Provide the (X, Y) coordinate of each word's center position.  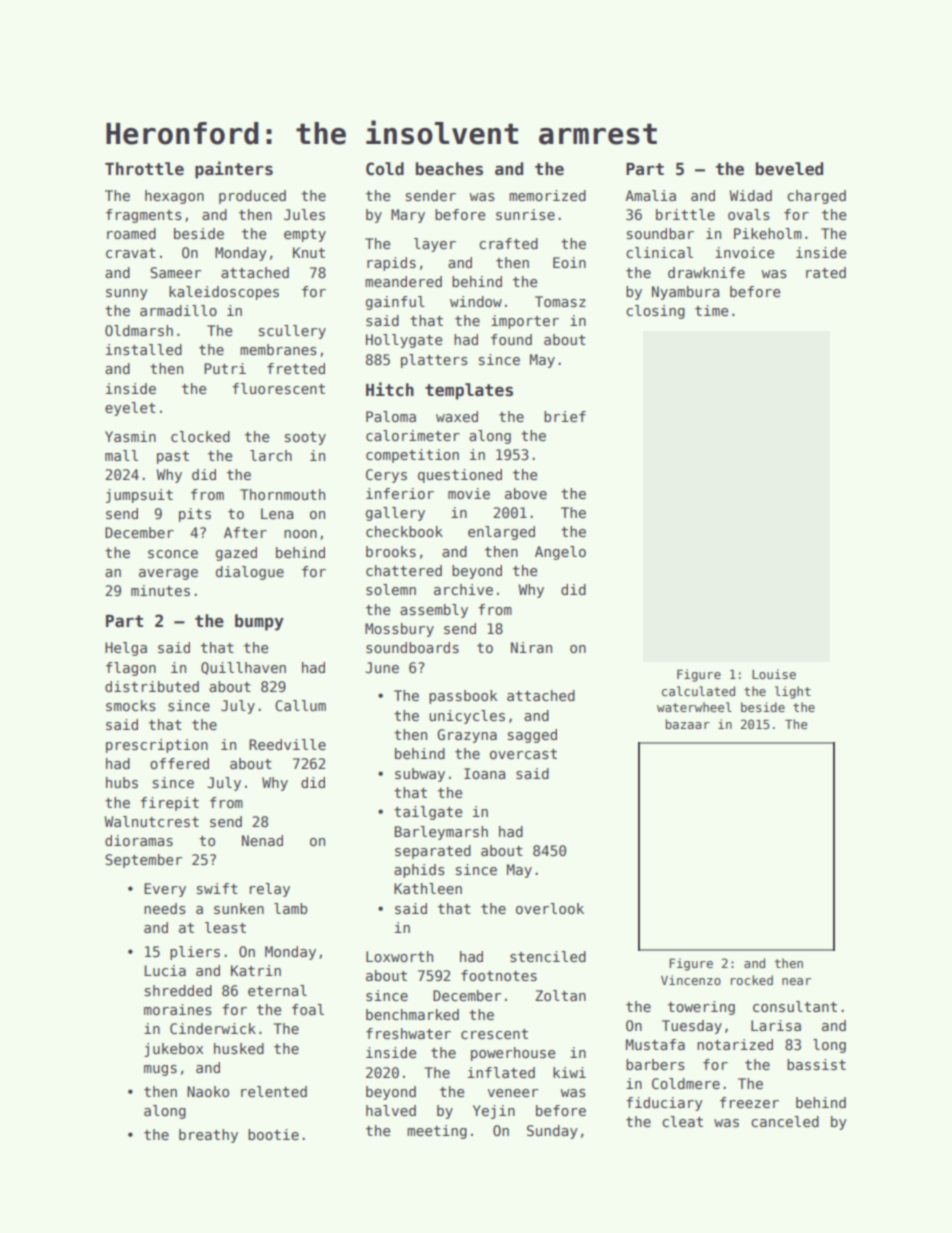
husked (239, 1048)
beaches (449, 169)
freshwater (408, 1033)
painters (234, 170)
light (793, 692)
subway (420, 775)
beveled (789, 169)
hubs (122, 782)
